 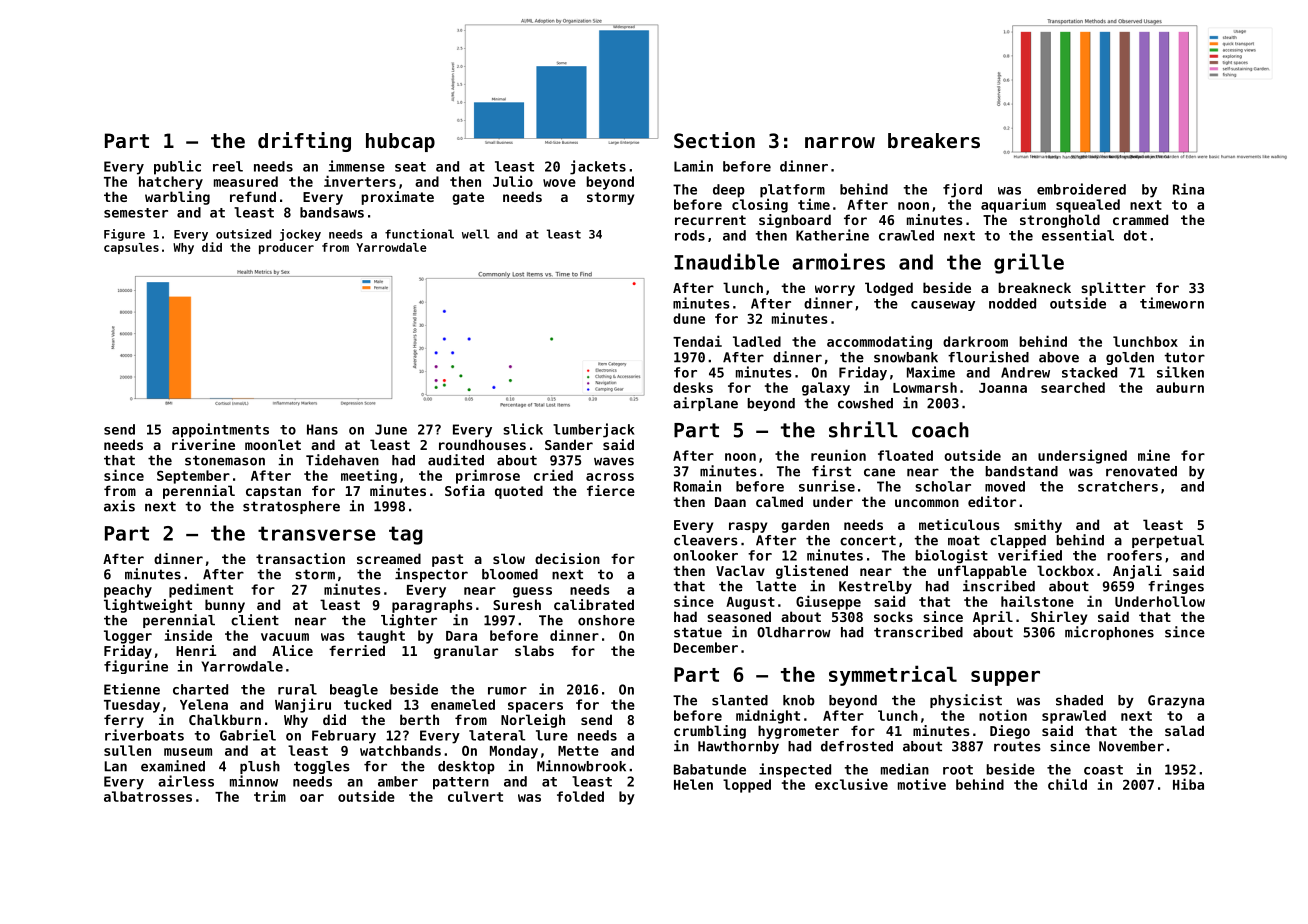 What do you see at coordinates (1067, 784) in the screenshot?
I see `child` at bounding box center [1067, 784].
